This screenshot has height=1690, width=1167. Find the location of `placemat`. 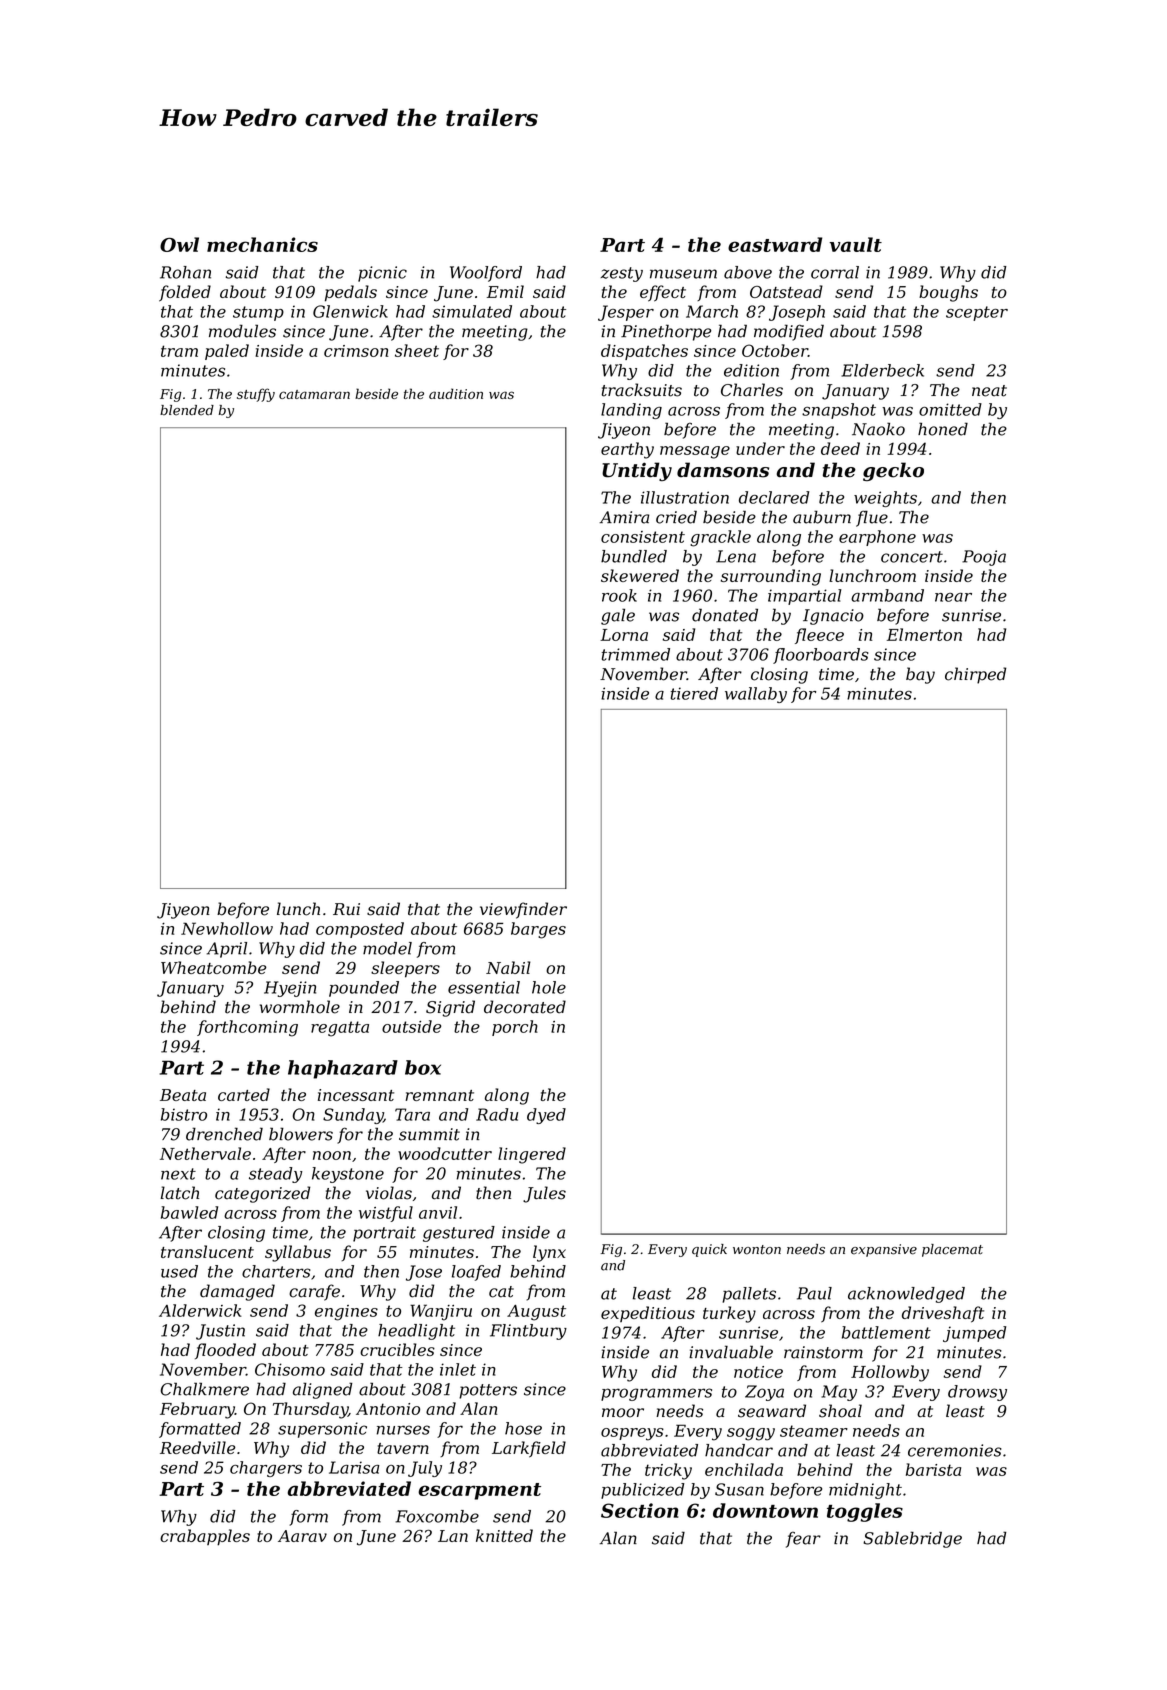

placemat is located at coordinates (952, 1250).
